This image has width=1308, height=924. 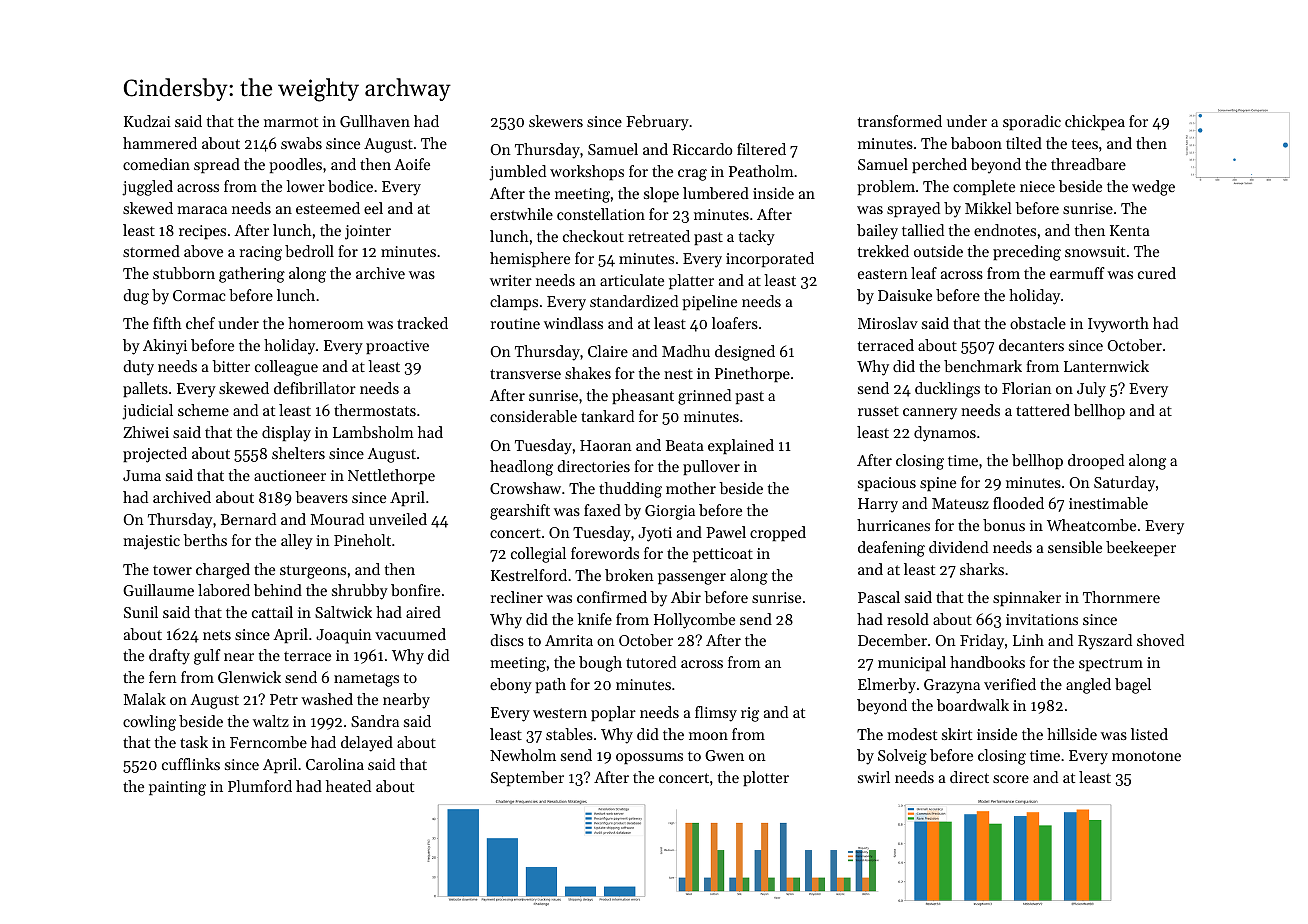 I want to click on painting, so click(x=177, y=788).
